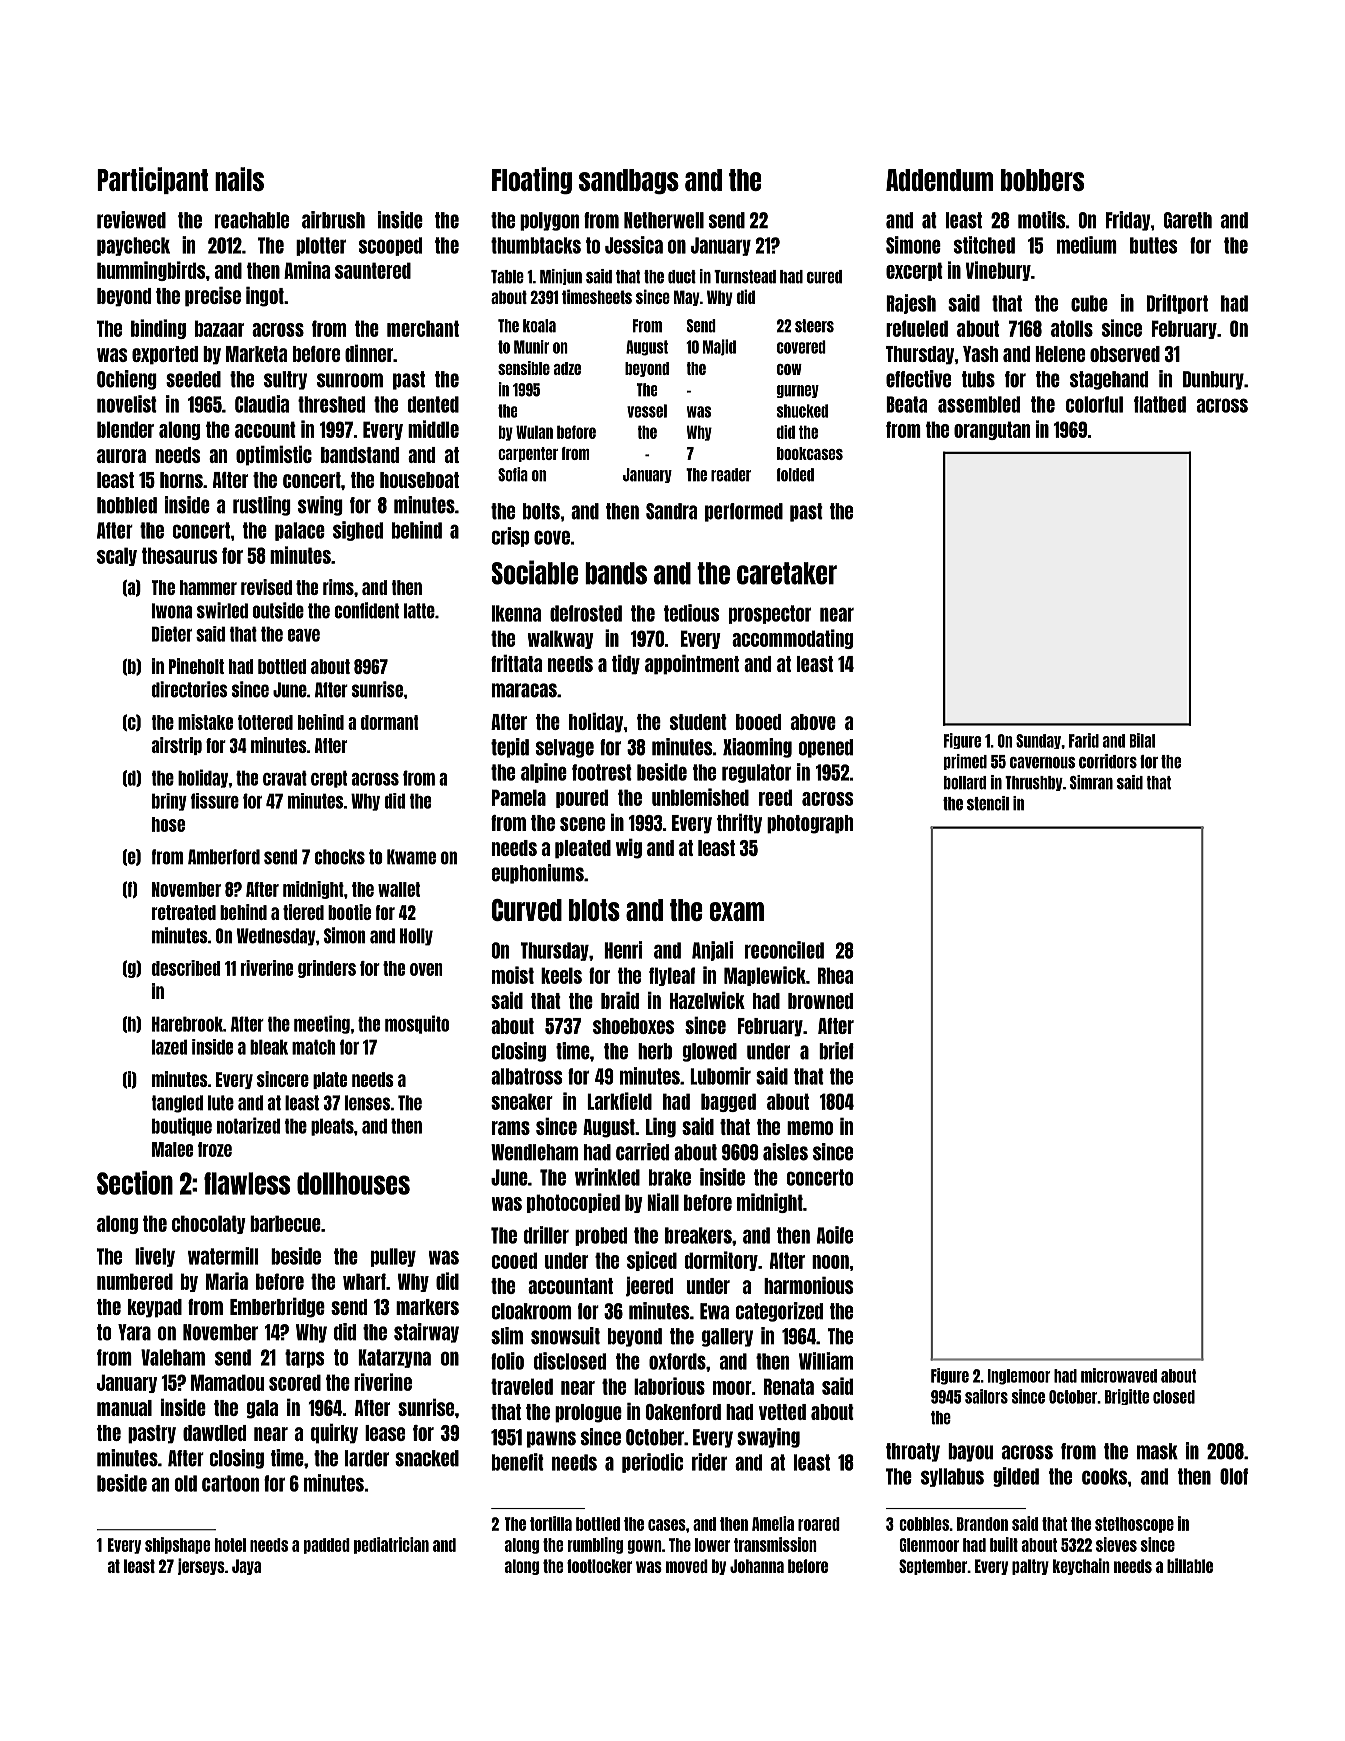  Describe the element at coordinates (745, 277) in the document. I see `Turnstead` at that location.
